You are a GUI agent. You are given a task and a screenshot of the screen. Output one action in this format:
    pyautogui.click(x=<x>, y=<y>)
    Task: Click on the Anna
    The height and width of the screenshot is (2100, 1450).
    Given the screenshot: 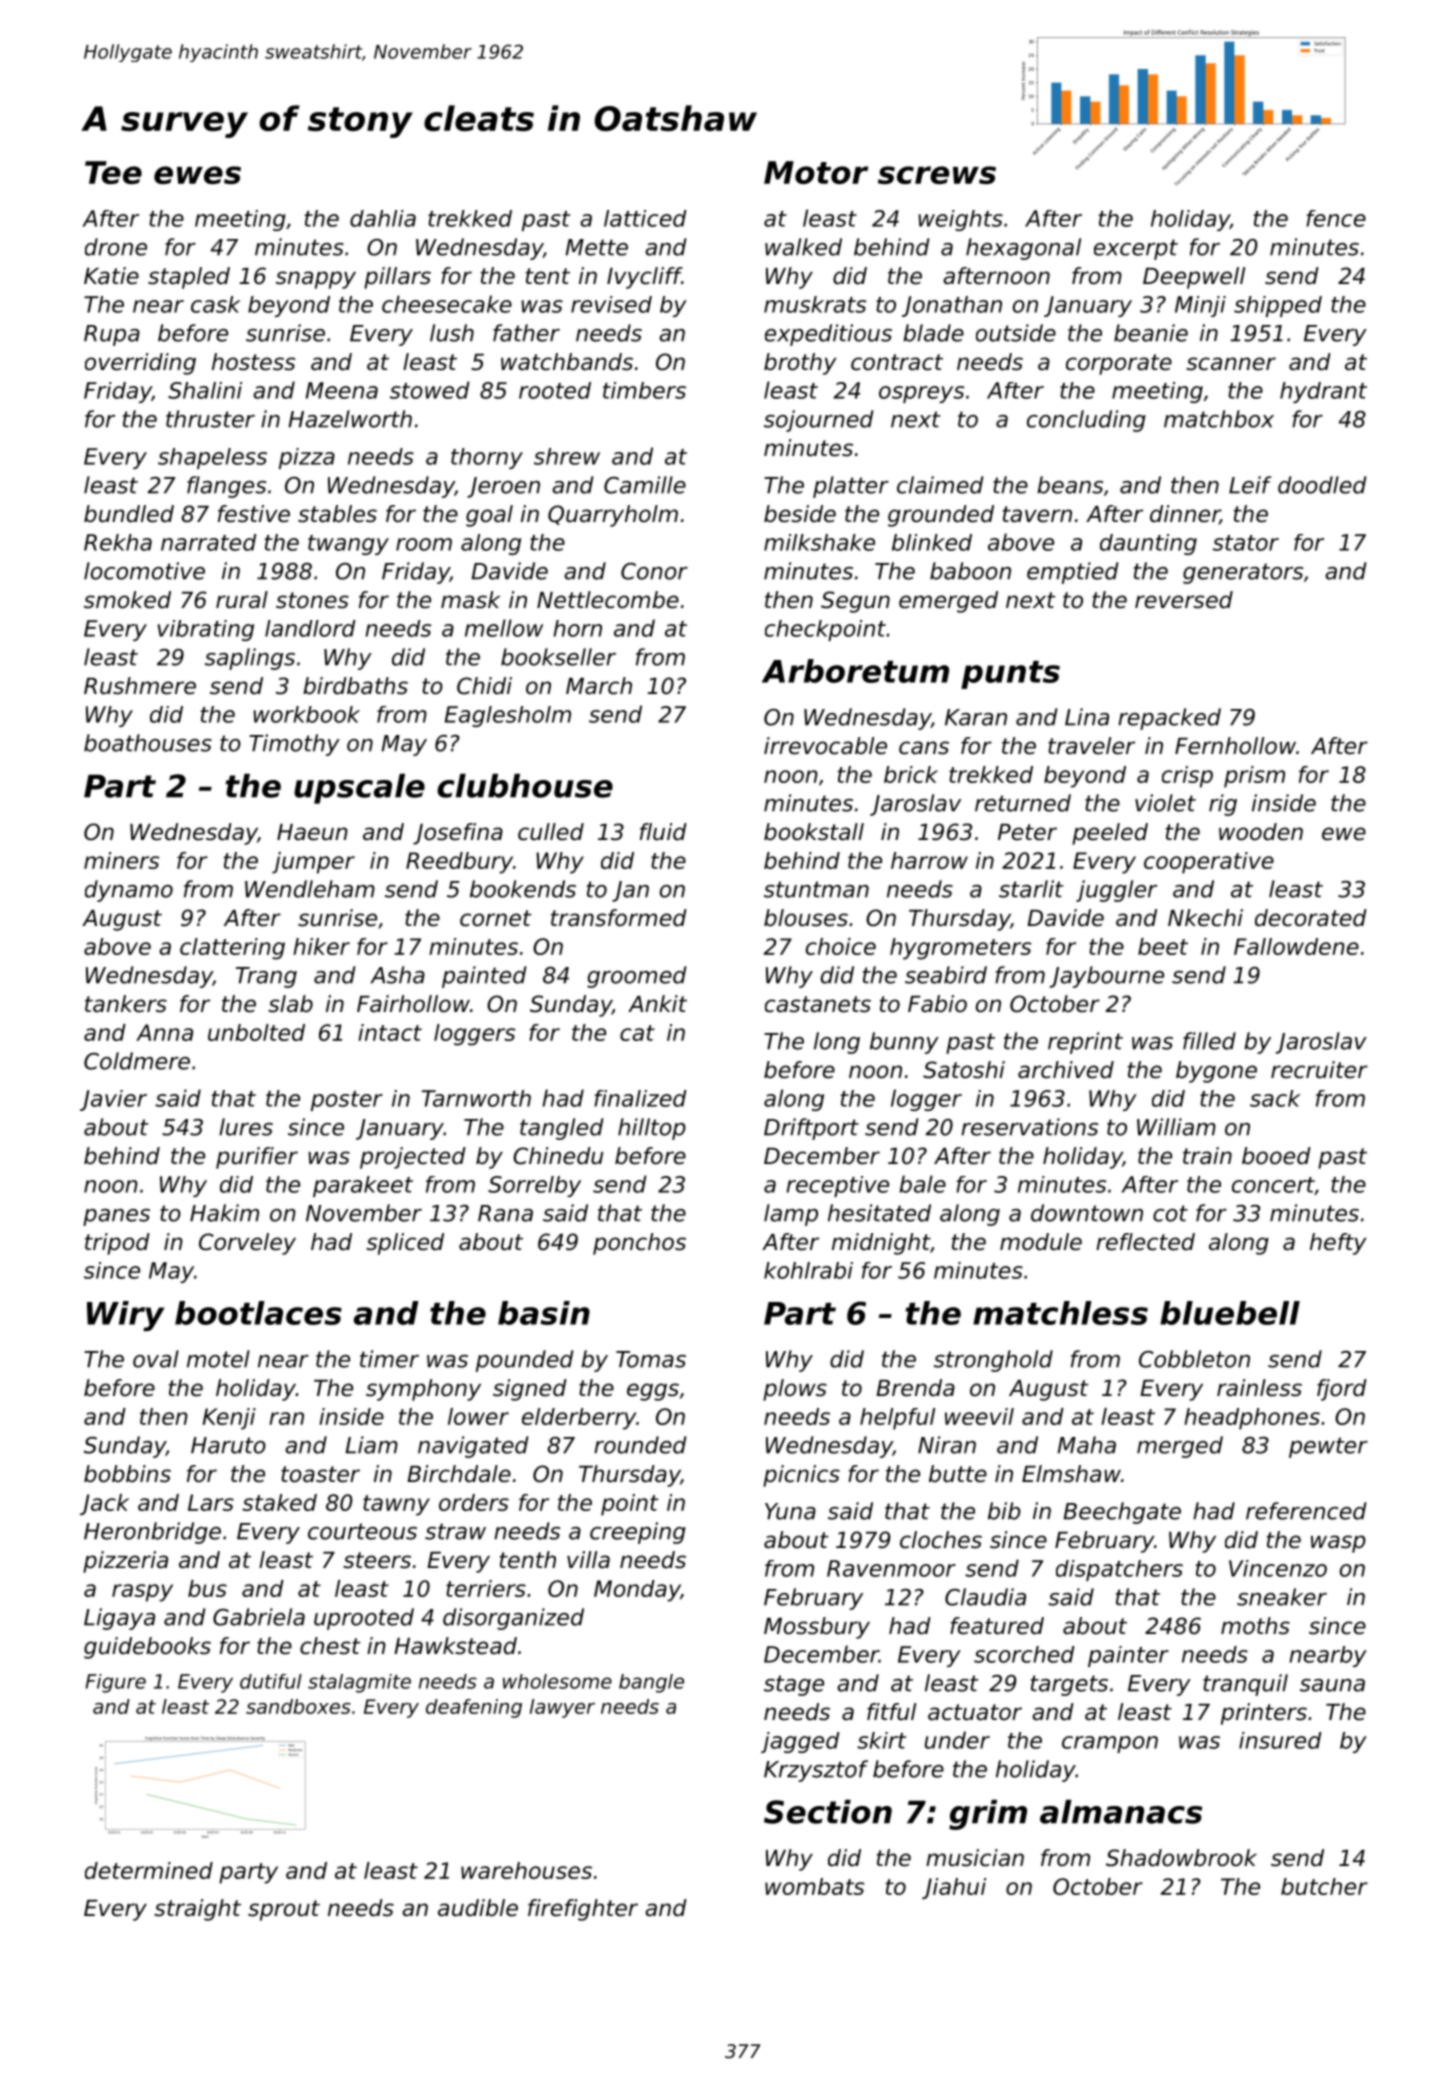 What is the action you would take?
    pyautogui.click(x=164, y=1032)
